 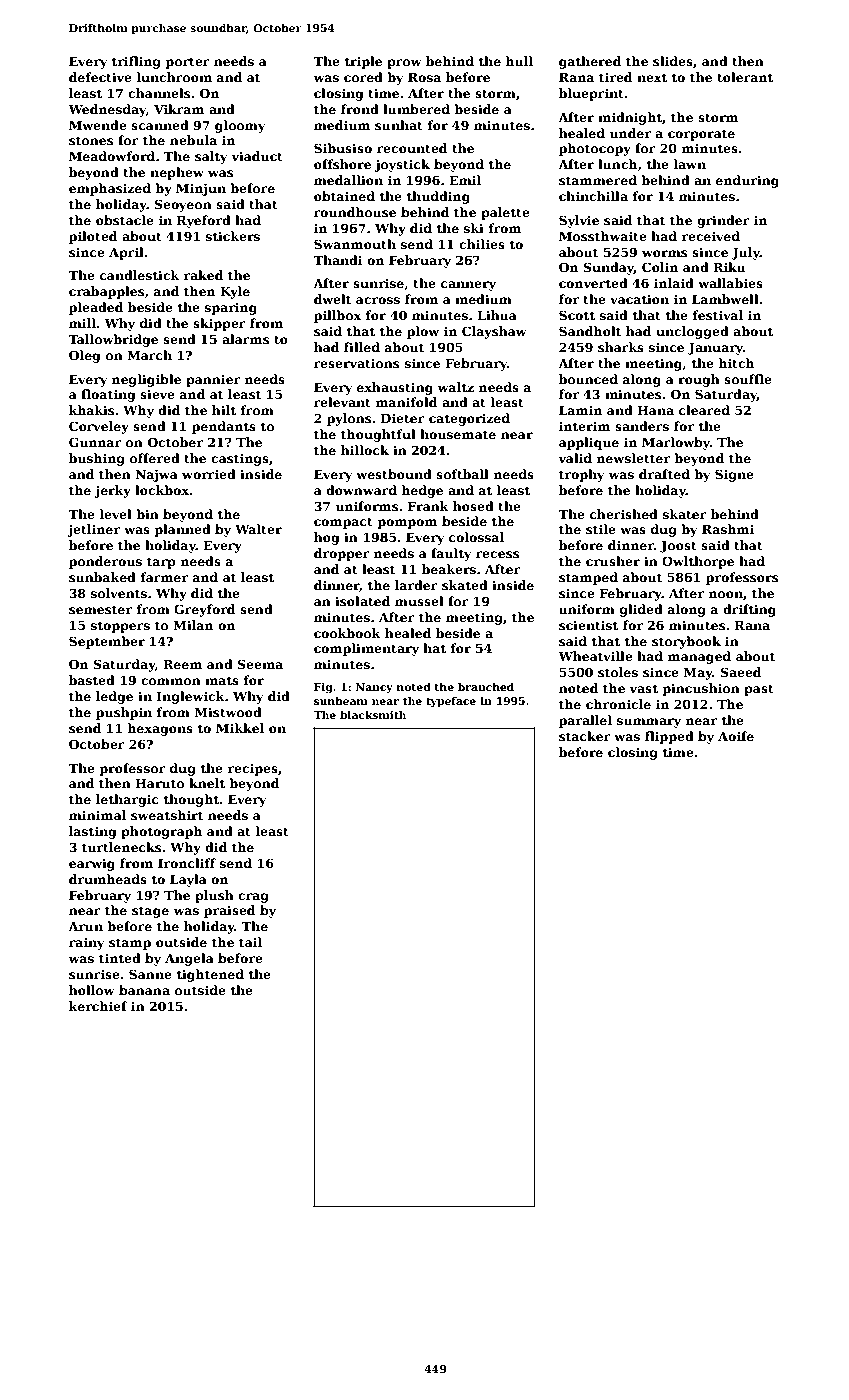 I want to click on managed, so click(x=699, y=657).
